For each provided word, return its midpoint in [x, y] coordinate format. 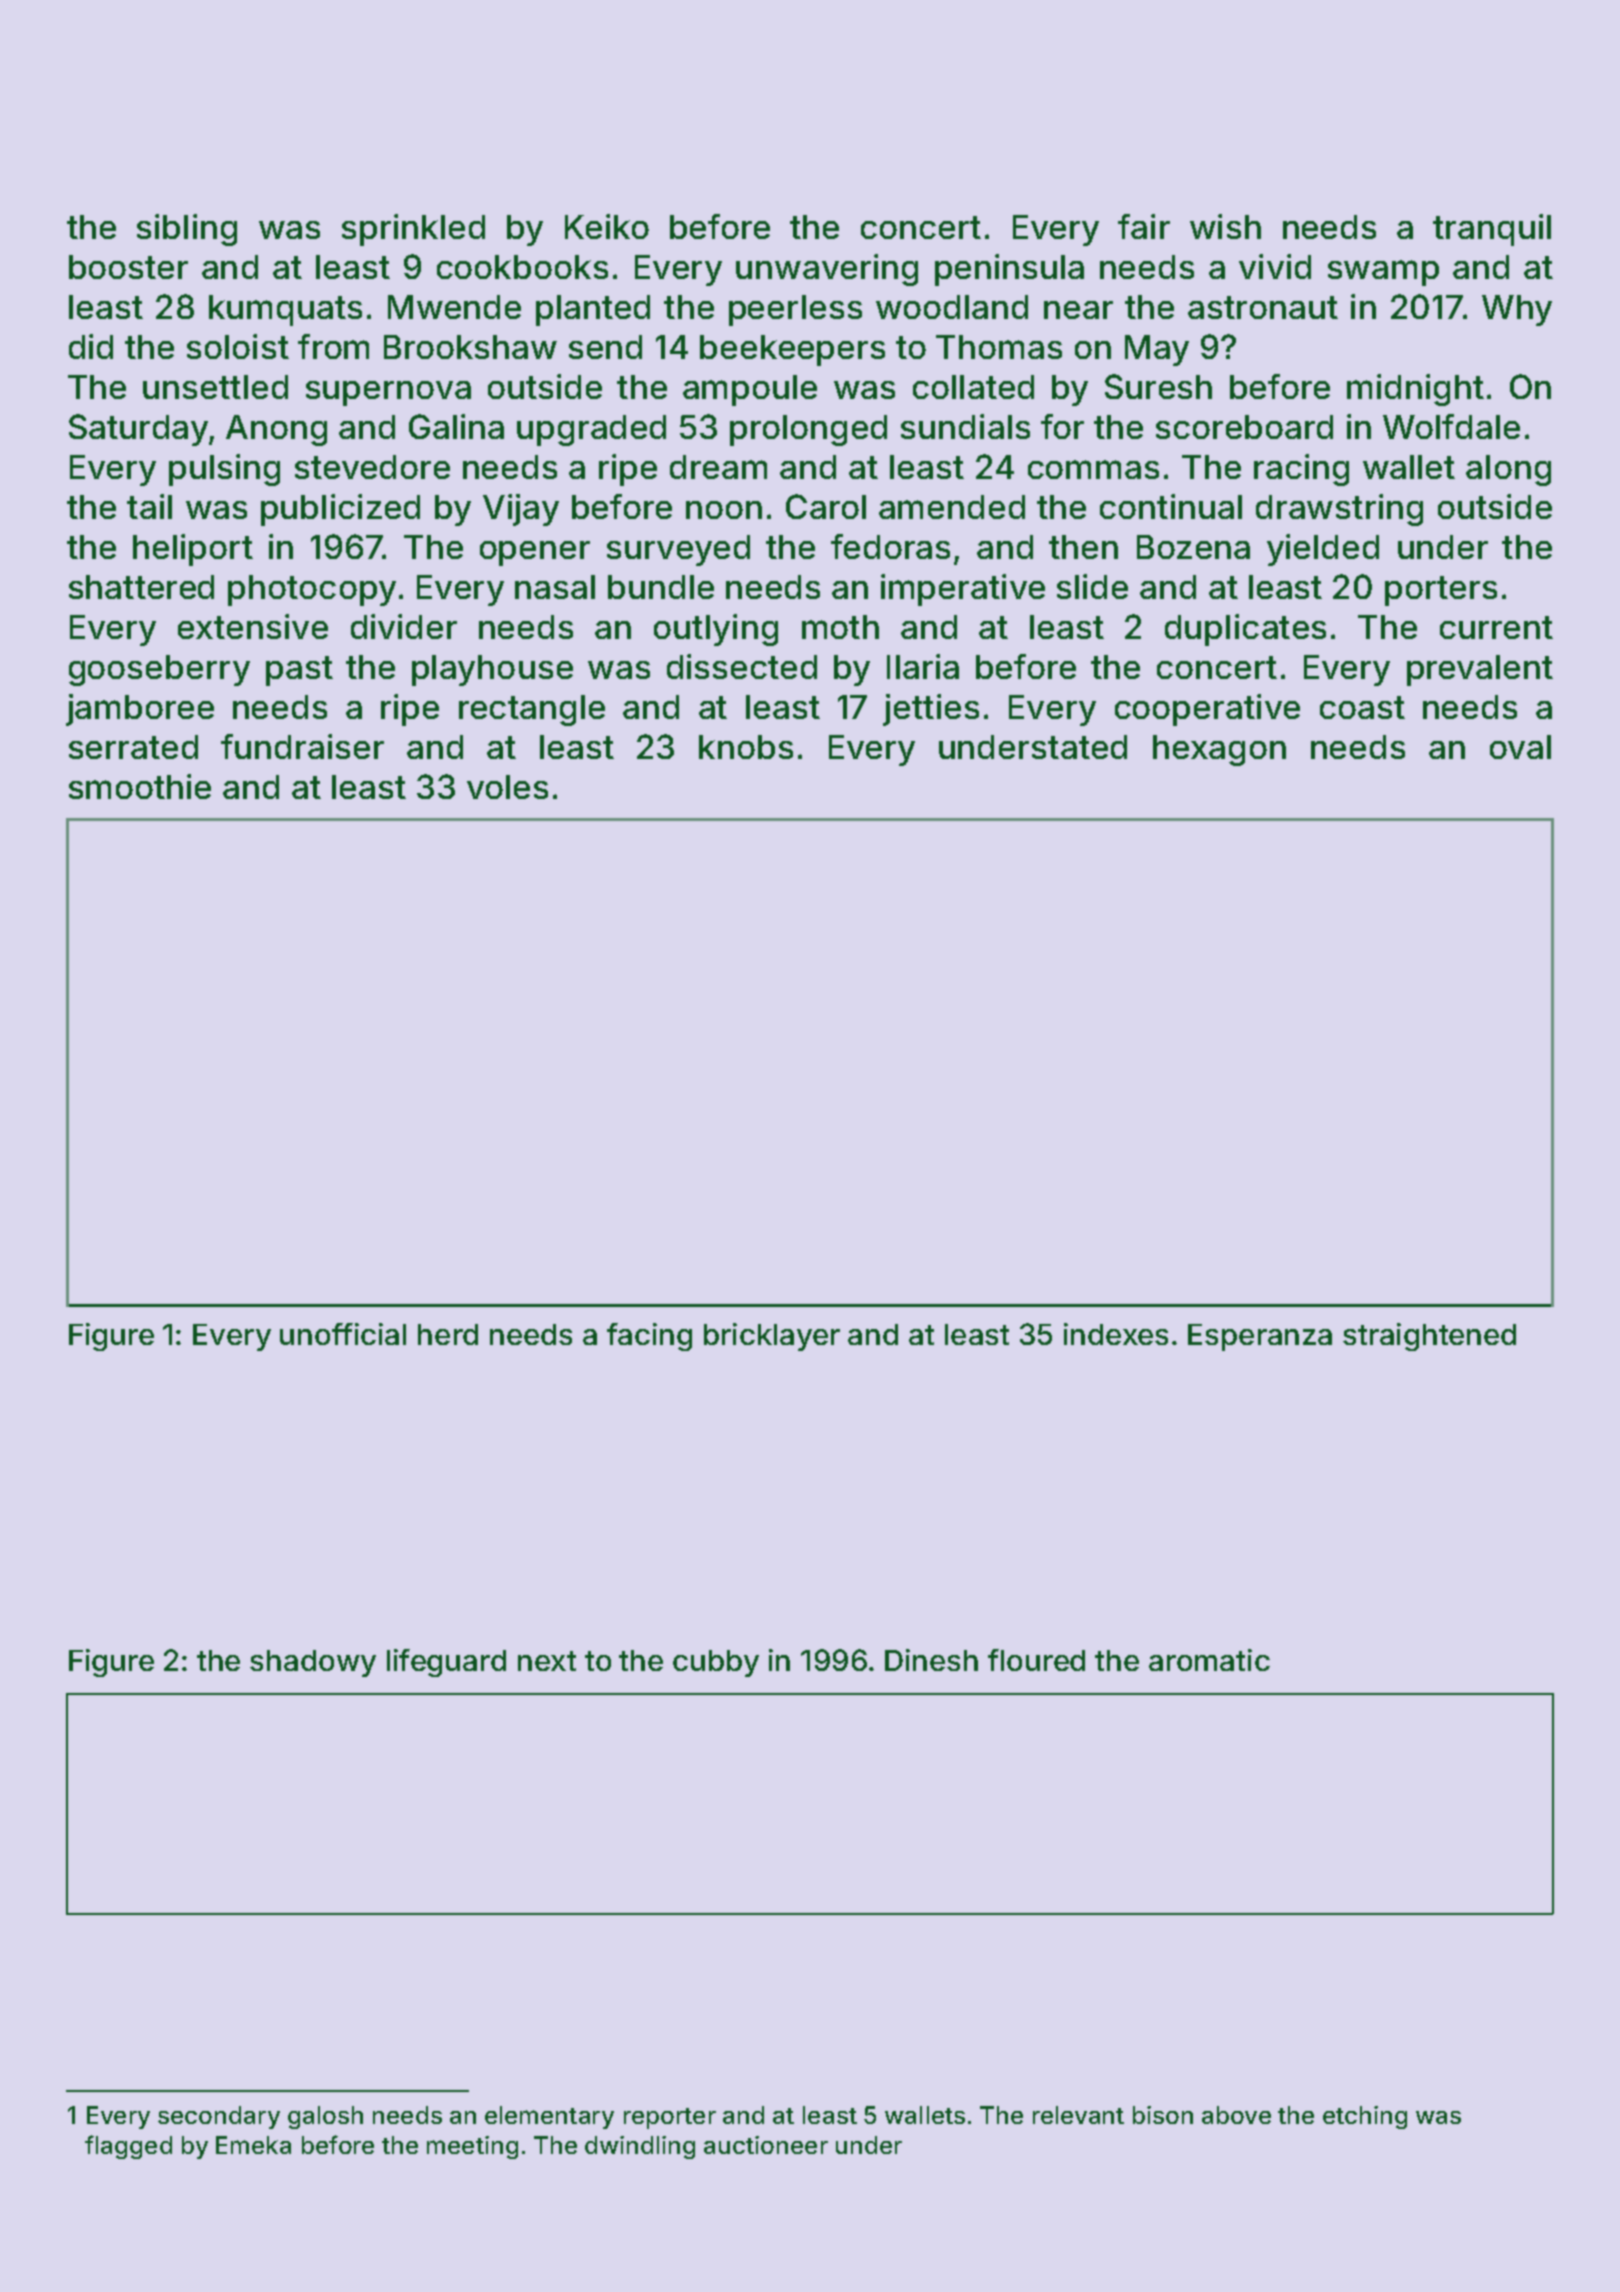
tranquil [1492, 230]
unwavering [827, 270]
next [547, 1661]
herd [448, 1334]
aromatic [1209, 1660]
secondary [219, 2117]
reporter [670, 2118]
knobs [746, 747]
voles [507, 787]
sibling [187, 230]
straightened [1429, 1337]
